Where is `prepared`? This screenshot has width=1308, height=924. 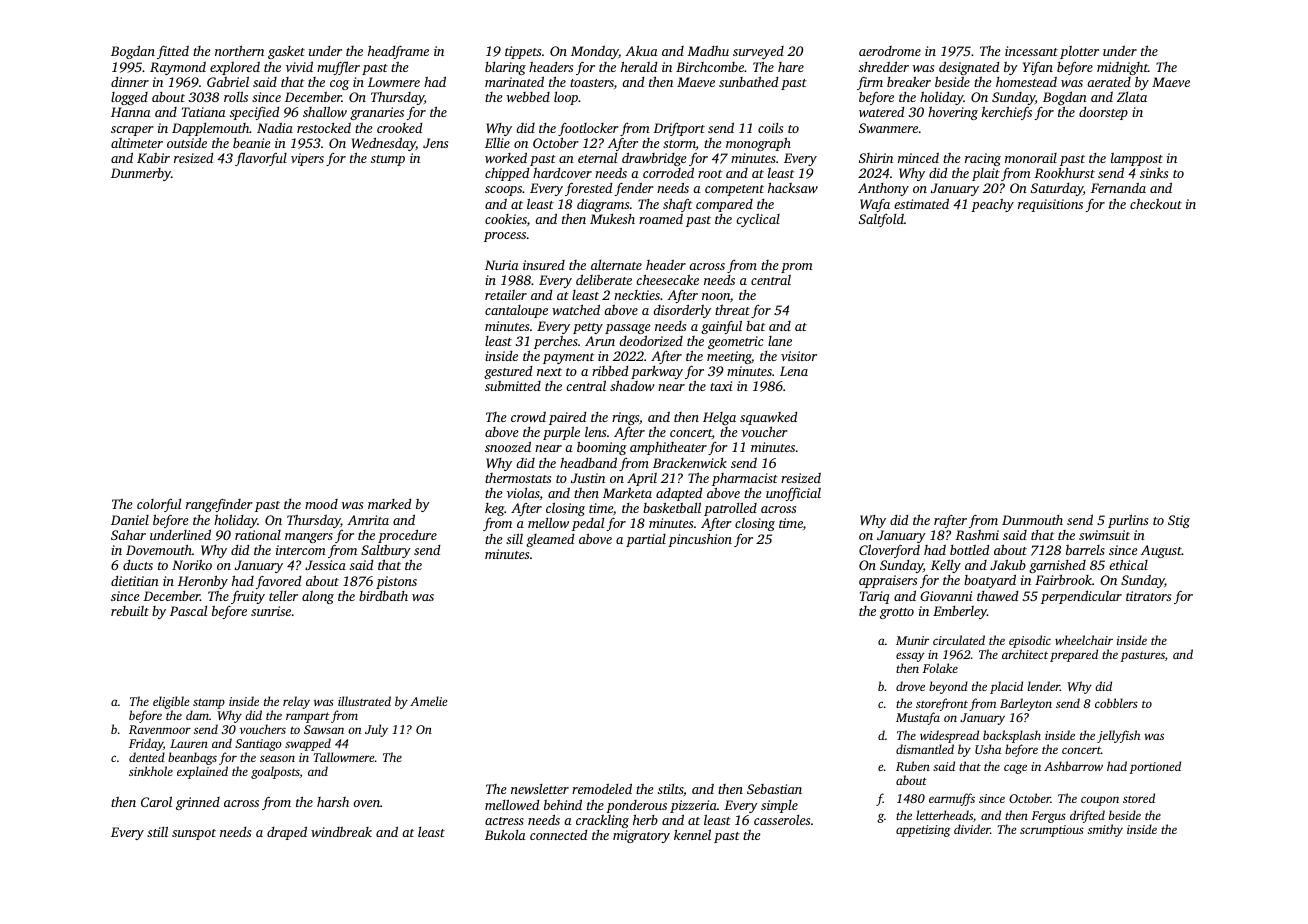
prepared is located at coordinates (1074, 655).
